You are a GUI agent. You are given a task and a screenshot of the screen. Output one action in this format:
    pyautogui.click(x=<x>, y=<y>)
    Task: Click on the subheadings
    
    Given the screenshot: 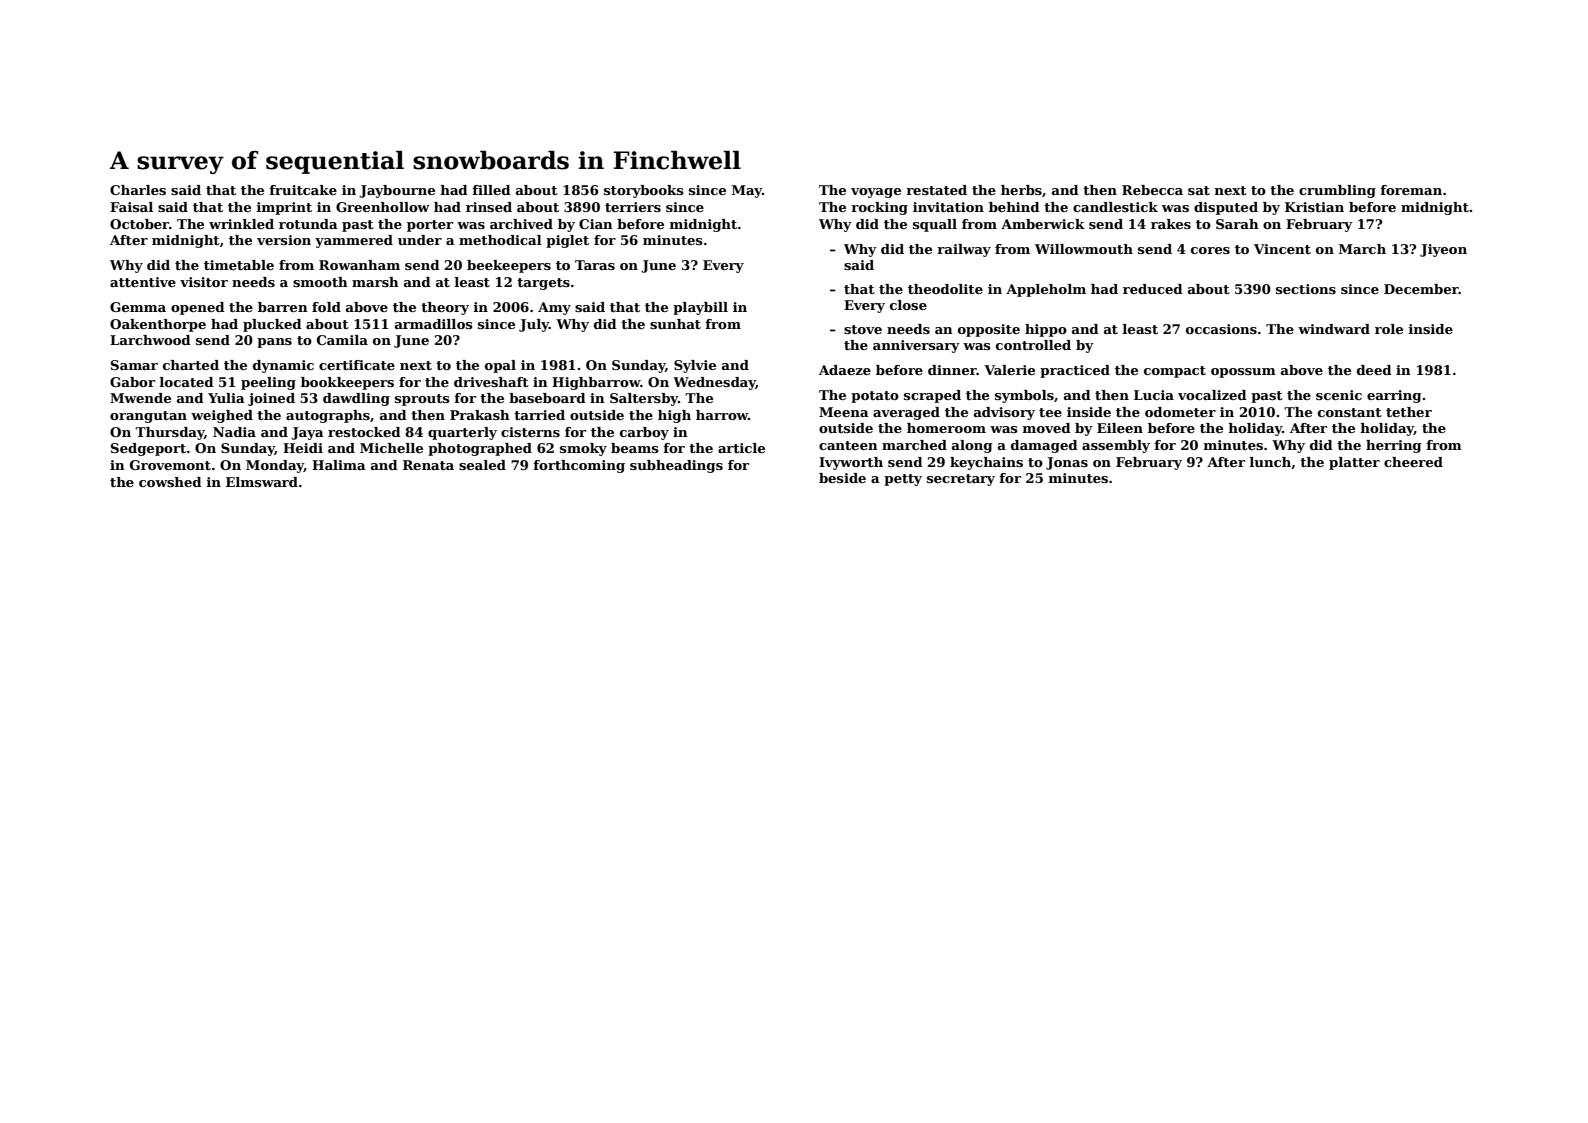 What is the action you would take?
    pyautogui.click(x=676, y=466)
